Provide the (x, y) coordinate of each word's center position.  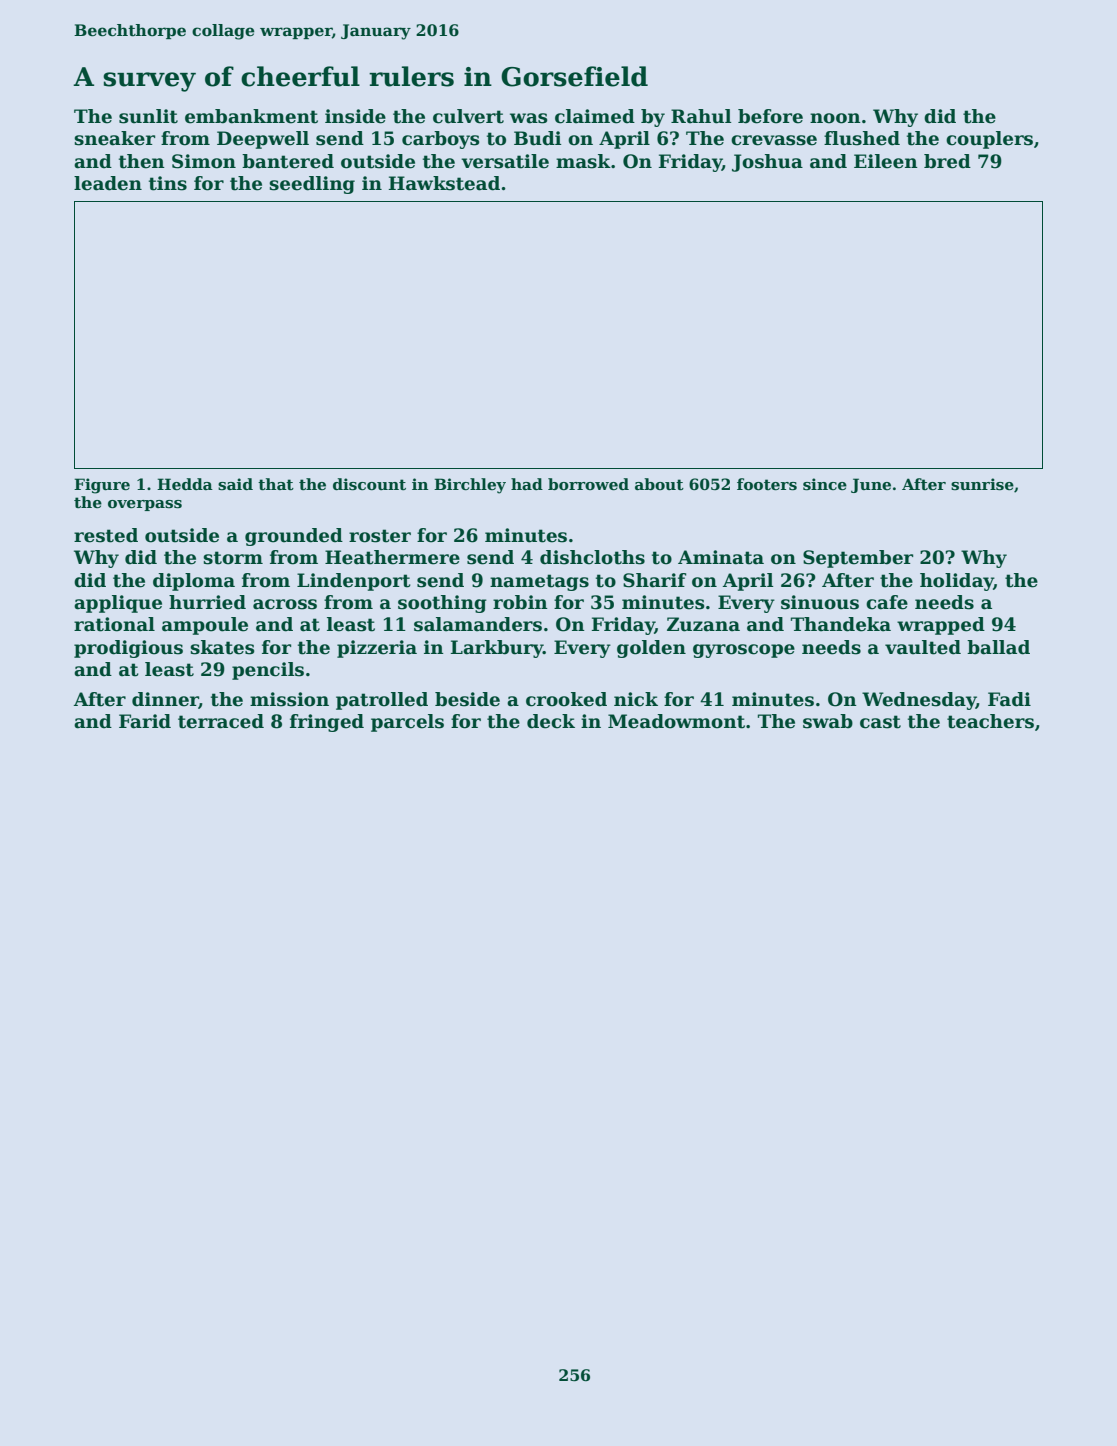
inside (355, 116)
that (276, 484)
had (527, 484)
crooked (566, 699)
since (825, 484)
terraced (221, 721)
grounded (294, 537)
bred (947, 161)
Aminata (721, 557)
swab (828, 721)
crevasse (774, 140)
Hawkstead (444, 183)
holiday (957, 582)
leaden (108, 183)
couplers (989, 140)
